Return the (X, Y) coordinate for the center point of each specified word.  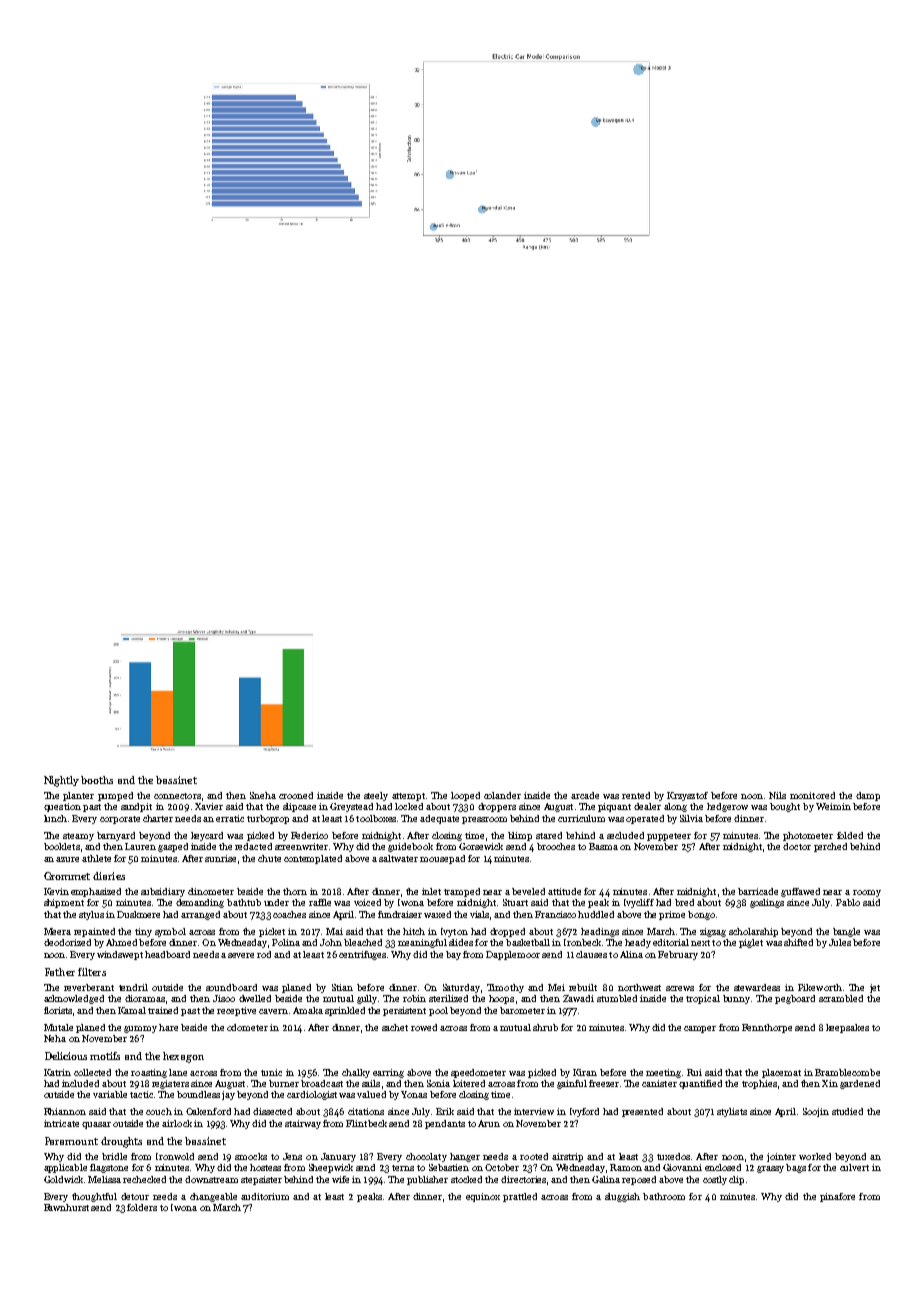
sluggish (622, 1197)
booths (97, 780)
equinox (483, 1197)
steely (376, 796)
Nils (777, 795)
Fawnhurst (66, 1207)
